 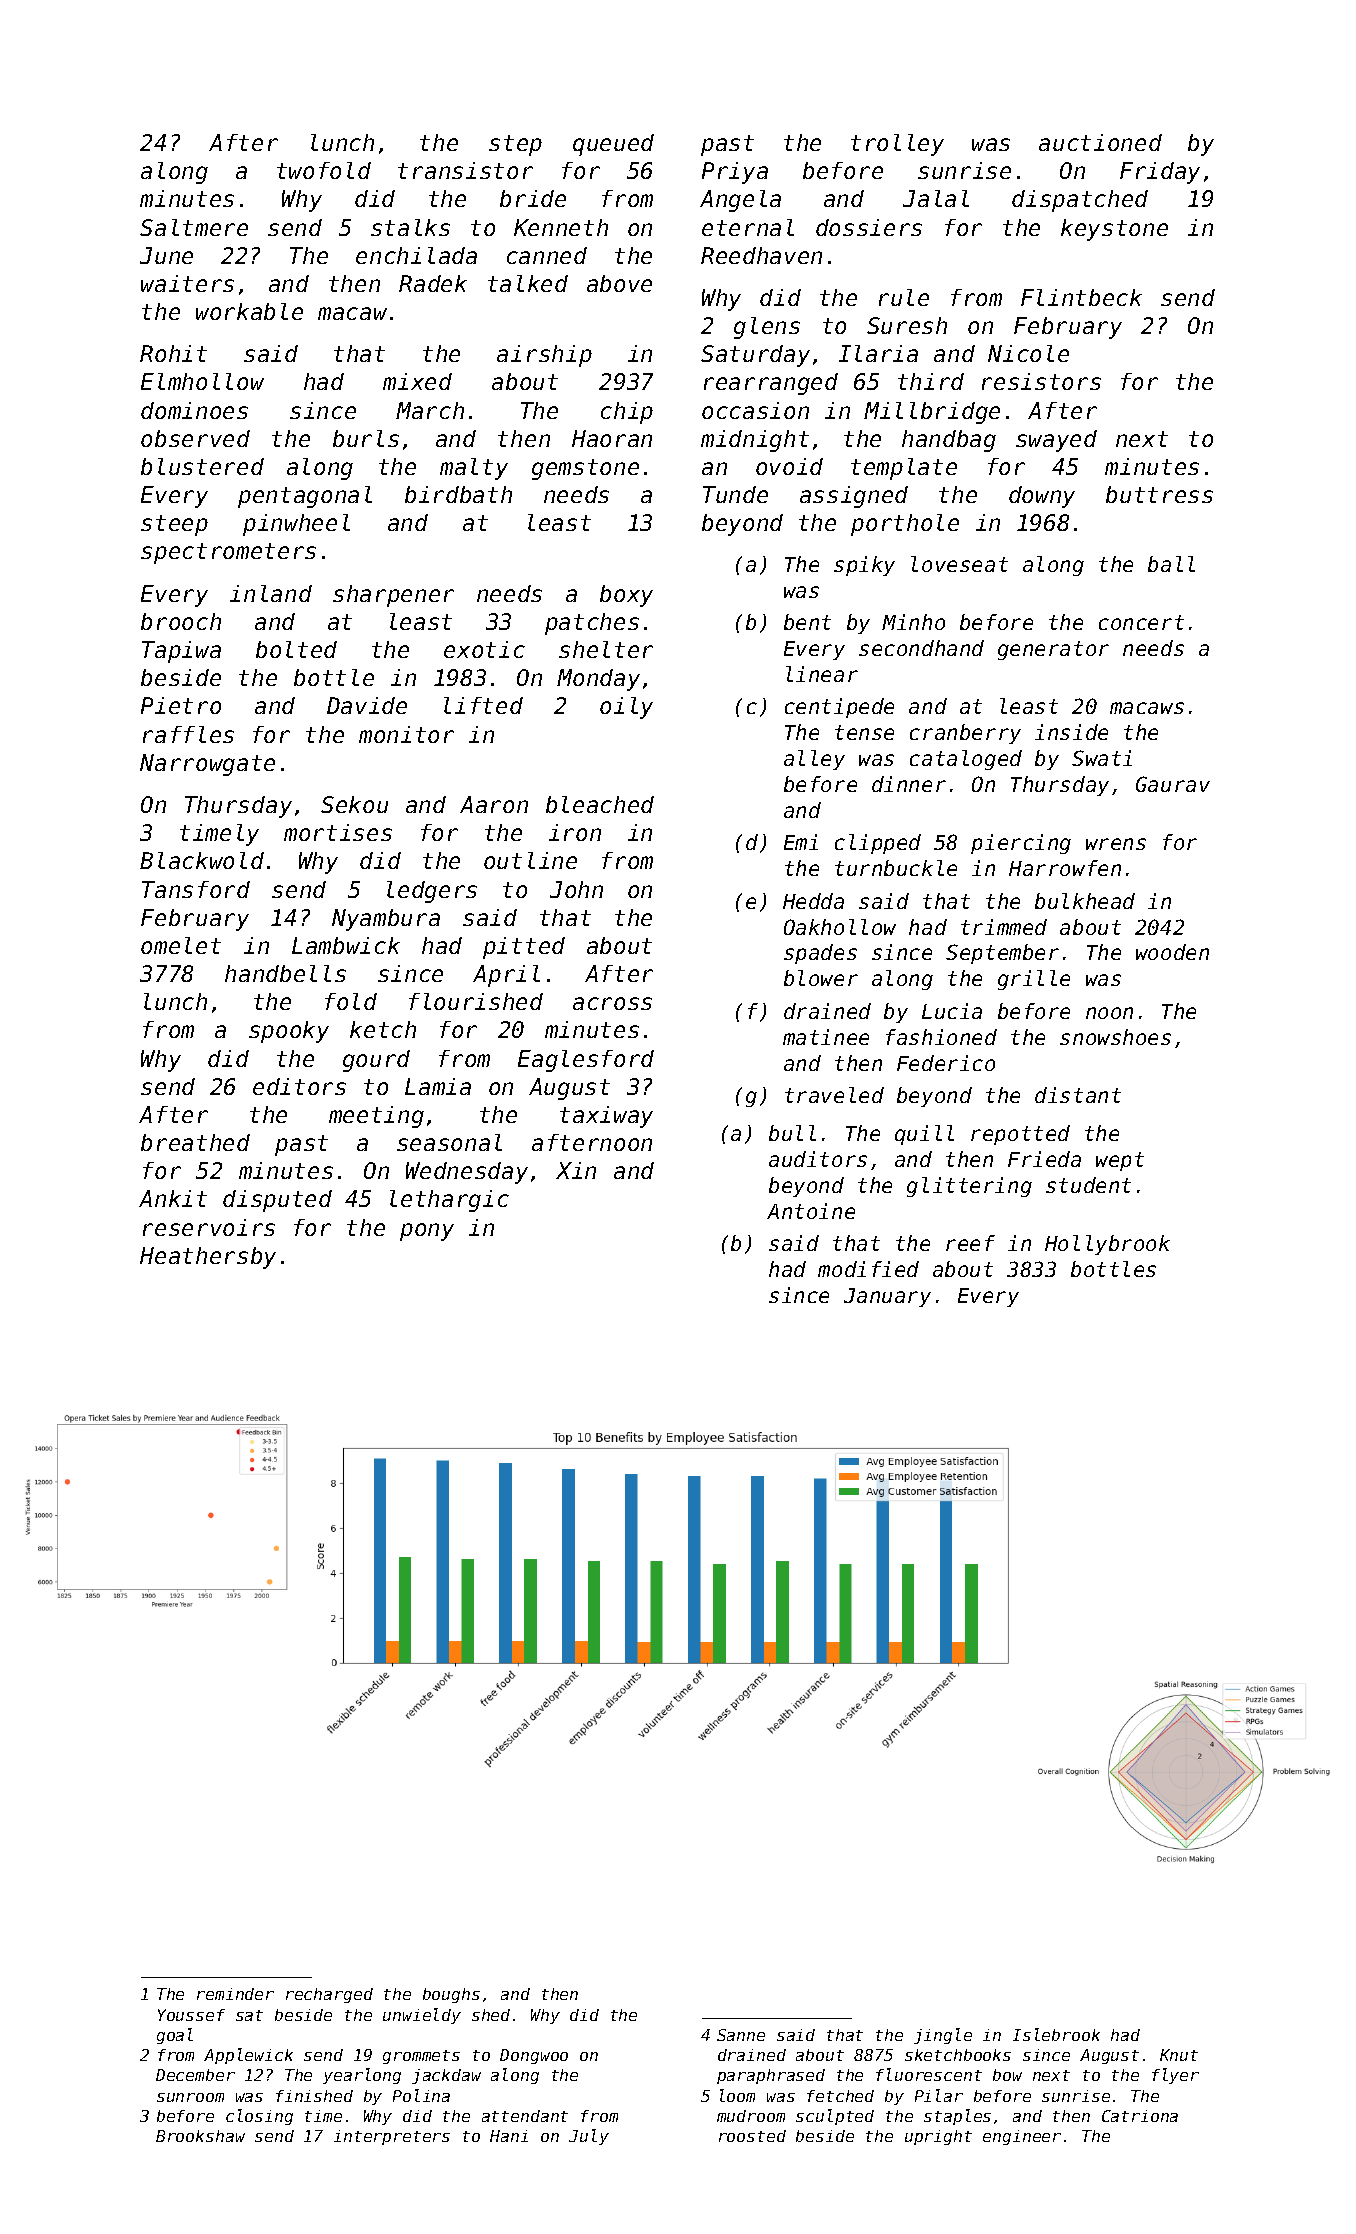 I want to click on Tansford, so click(x=196, y=889).
